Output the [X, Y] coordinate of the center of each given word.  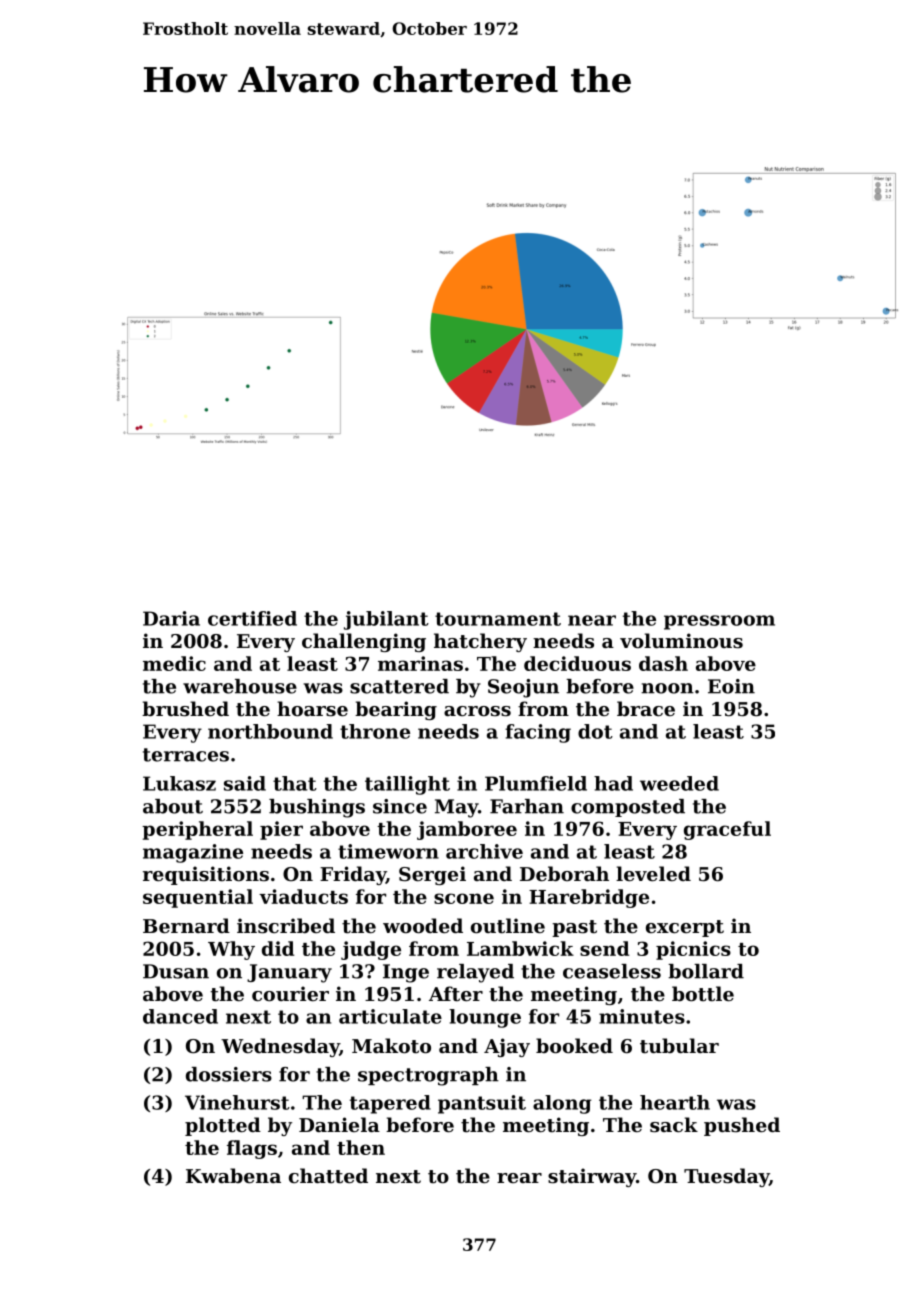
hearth [675, 1102]
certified [252, 618]
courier [290, 993]
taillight [407, 785]
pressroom [719, 622]
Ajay [507, 1047]
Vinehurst [237, 1102]
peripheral [197, 830]
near [592, 620]
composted [628, 808]
